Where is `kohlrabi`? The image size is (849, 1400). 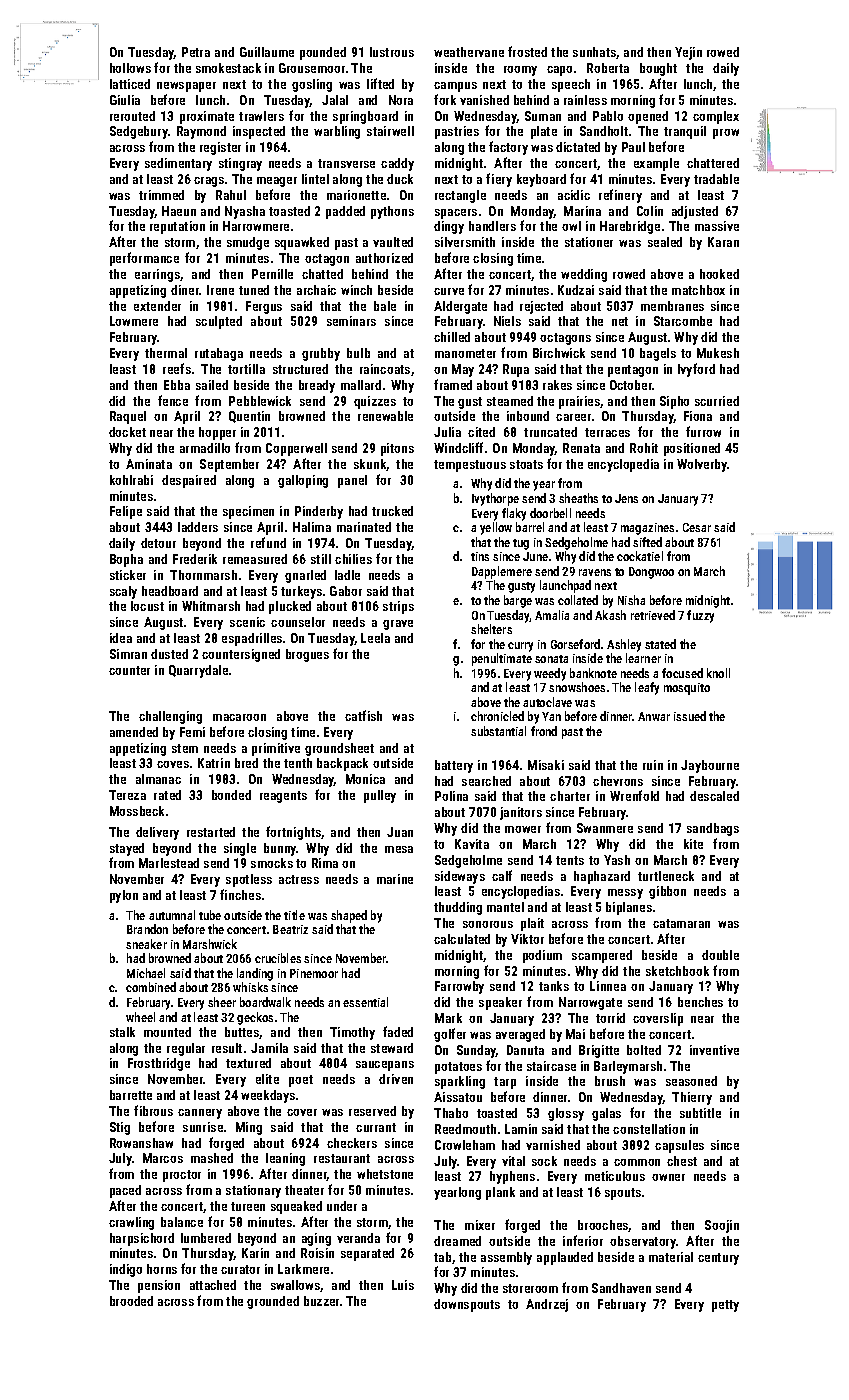 kohlrabi is located at coordinates (131, 480).
